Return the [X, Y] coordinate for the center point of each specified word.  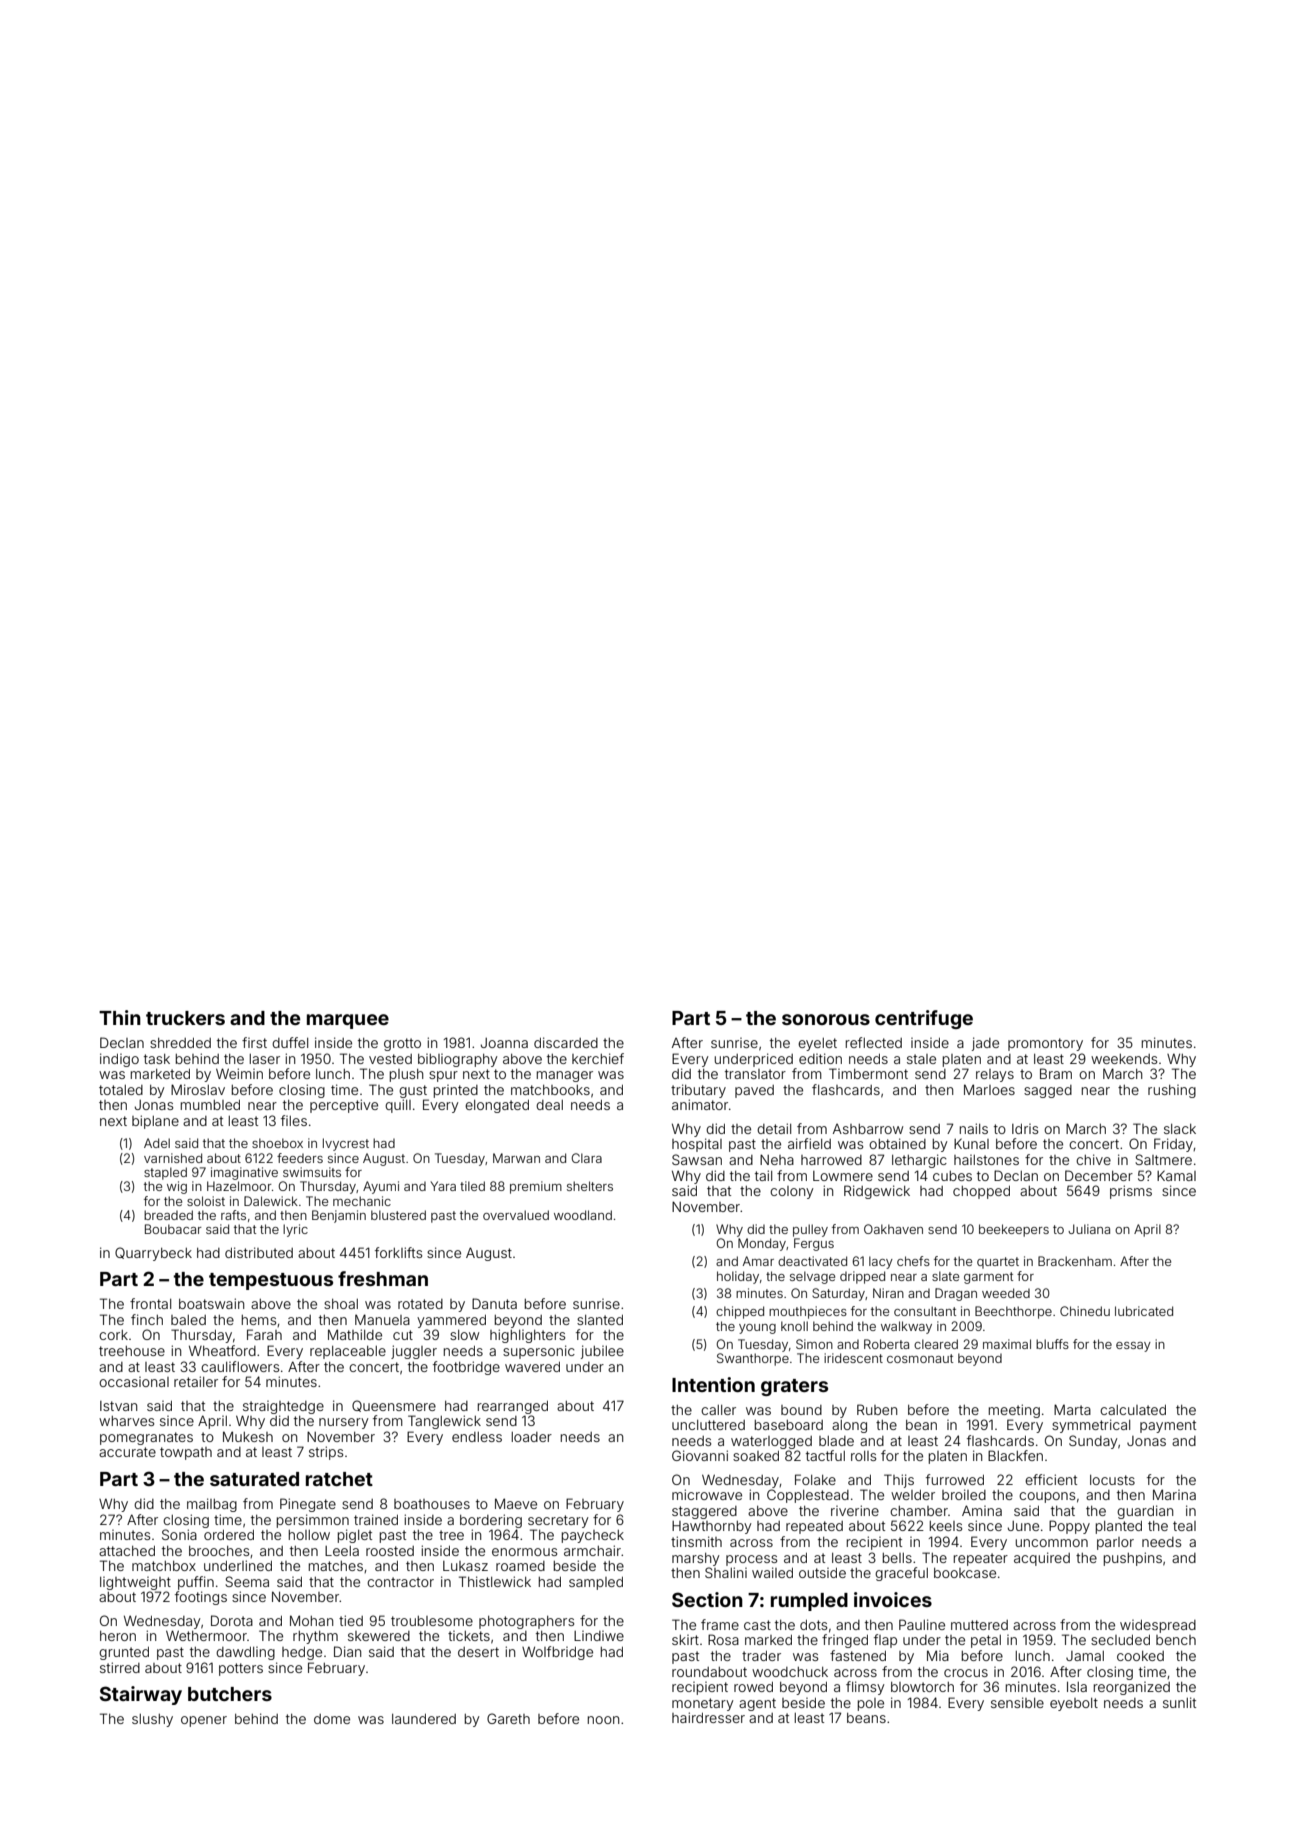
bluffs [1052, 1344]
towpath [186, 1453]
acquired [1042, 1559]
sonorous [826, 1019]
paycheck [593, 1536]
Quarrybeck [153, 1254]
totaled [121, 1090]
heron [118, 1636]
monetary [702, 1704]
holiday [738, 1277]
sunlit [1179, 1702]
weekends [1124, 1059]
